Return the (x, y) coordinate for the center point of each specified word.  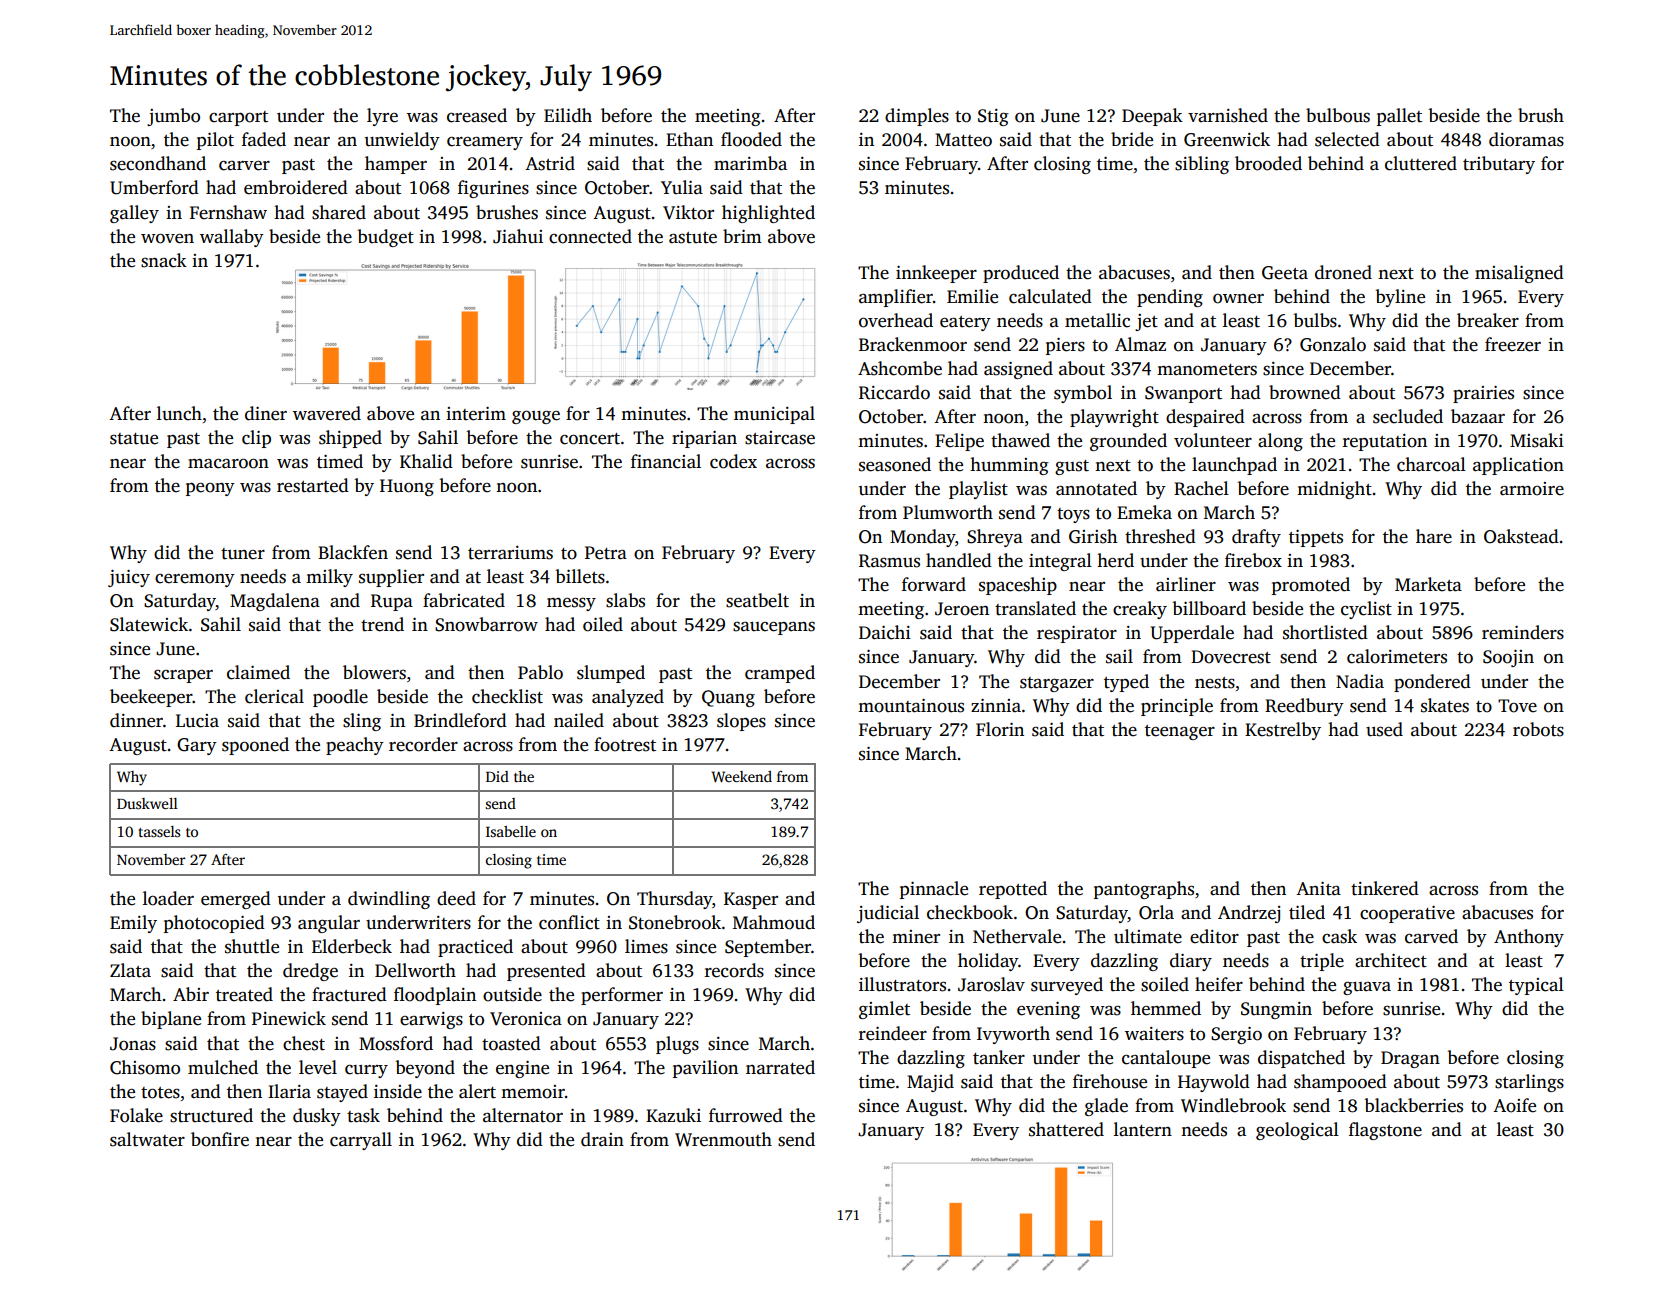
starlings (1529, 1083)
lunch (179, 413)
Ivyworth (1013, 1035)
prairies (1483, 394)
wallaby (232, 238)
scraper (183, 676)
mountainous (911, 706)
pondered (1432, 683)
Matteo (963, 140)
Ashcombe (900, 368)
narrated (780, 1067)
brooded (1268, 163)
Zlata (130, 970)
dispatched (1301, 1059)
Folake (136, 1115)
